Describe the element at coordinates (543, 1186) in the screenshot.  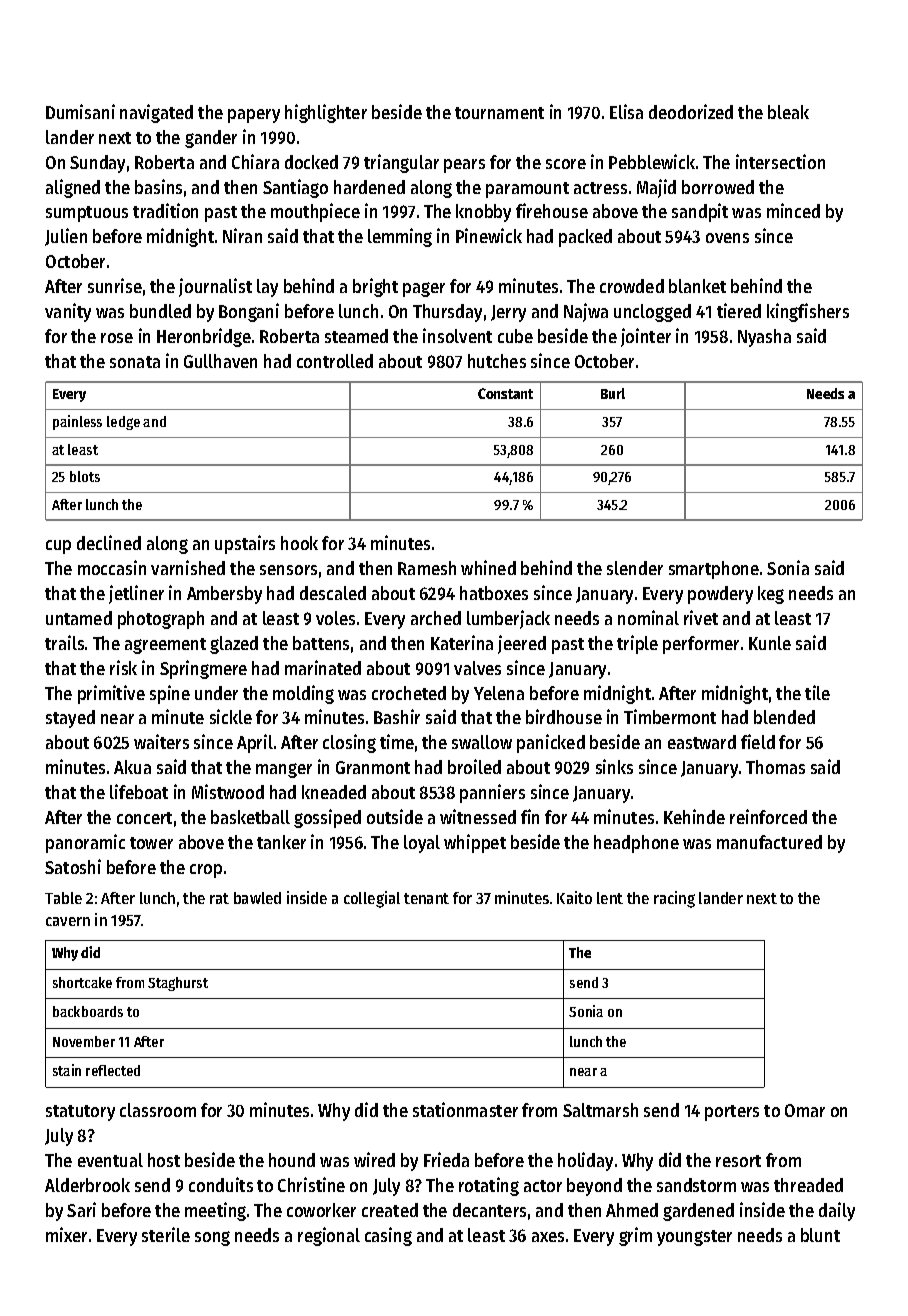
I see `actor` at that location.
